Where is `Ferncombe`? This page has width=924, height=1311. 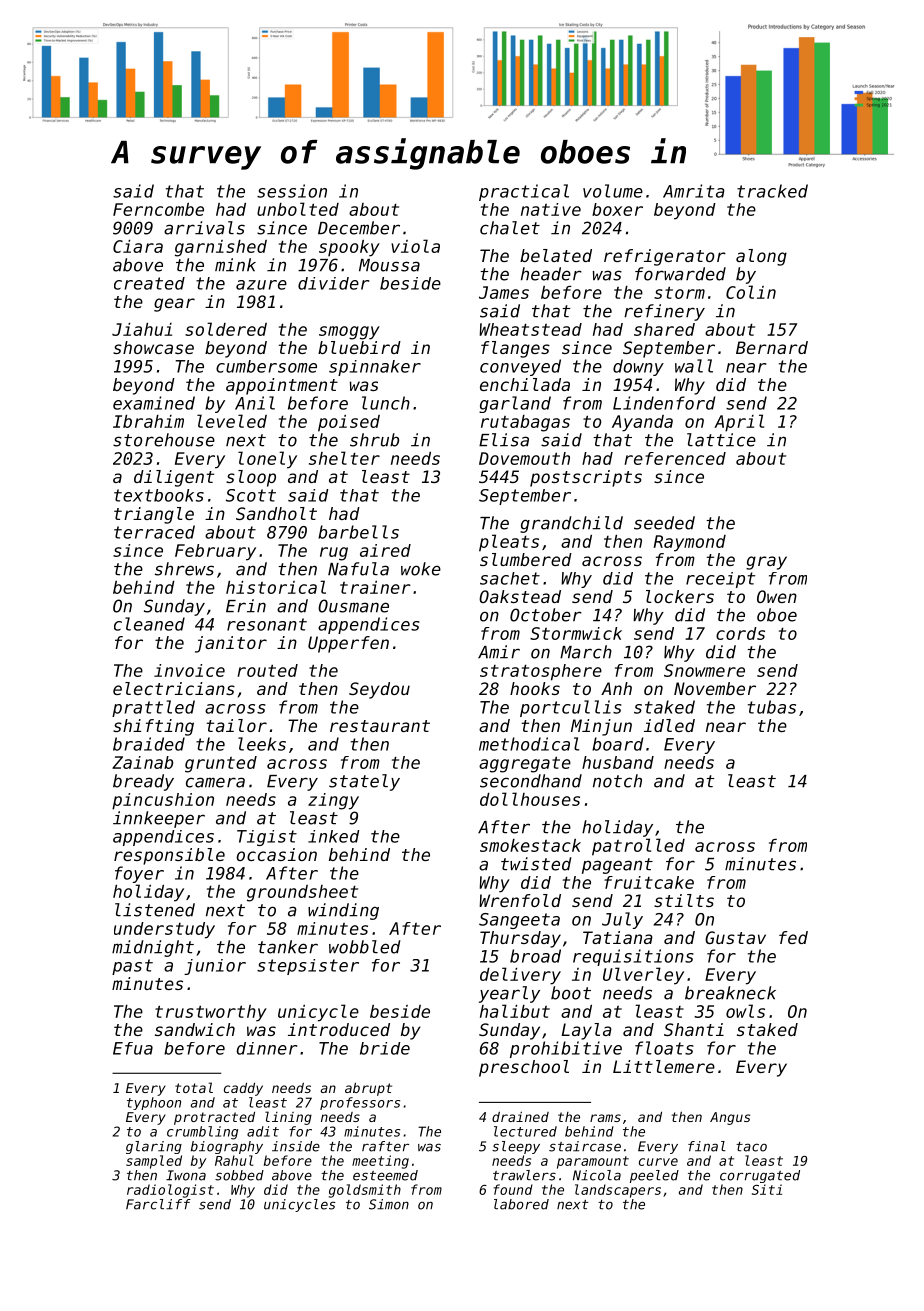
Ferncombe is located at coordinates (158, 209).
